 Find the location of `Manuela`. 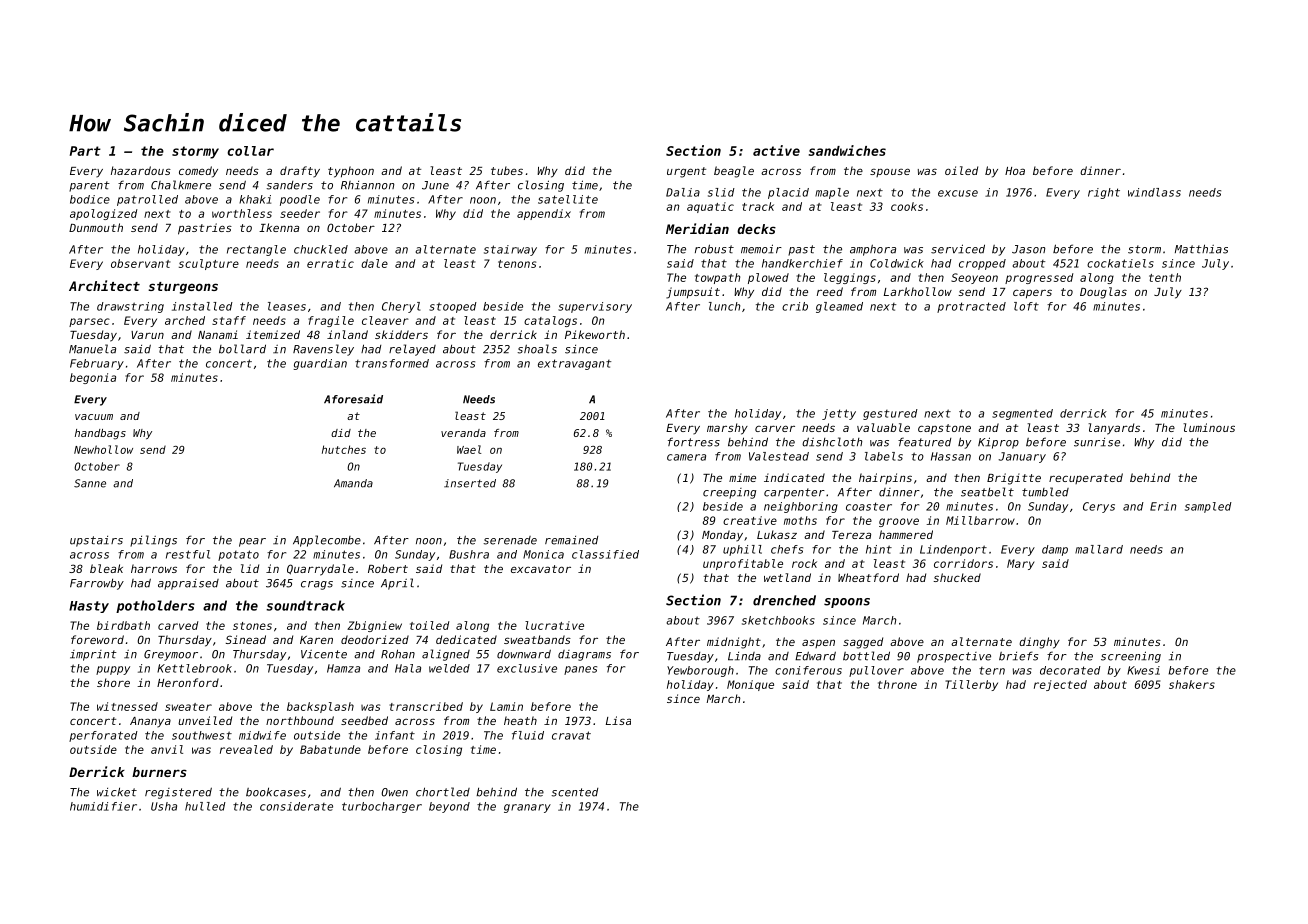

Manuela is located at coordinates (92, 349).
